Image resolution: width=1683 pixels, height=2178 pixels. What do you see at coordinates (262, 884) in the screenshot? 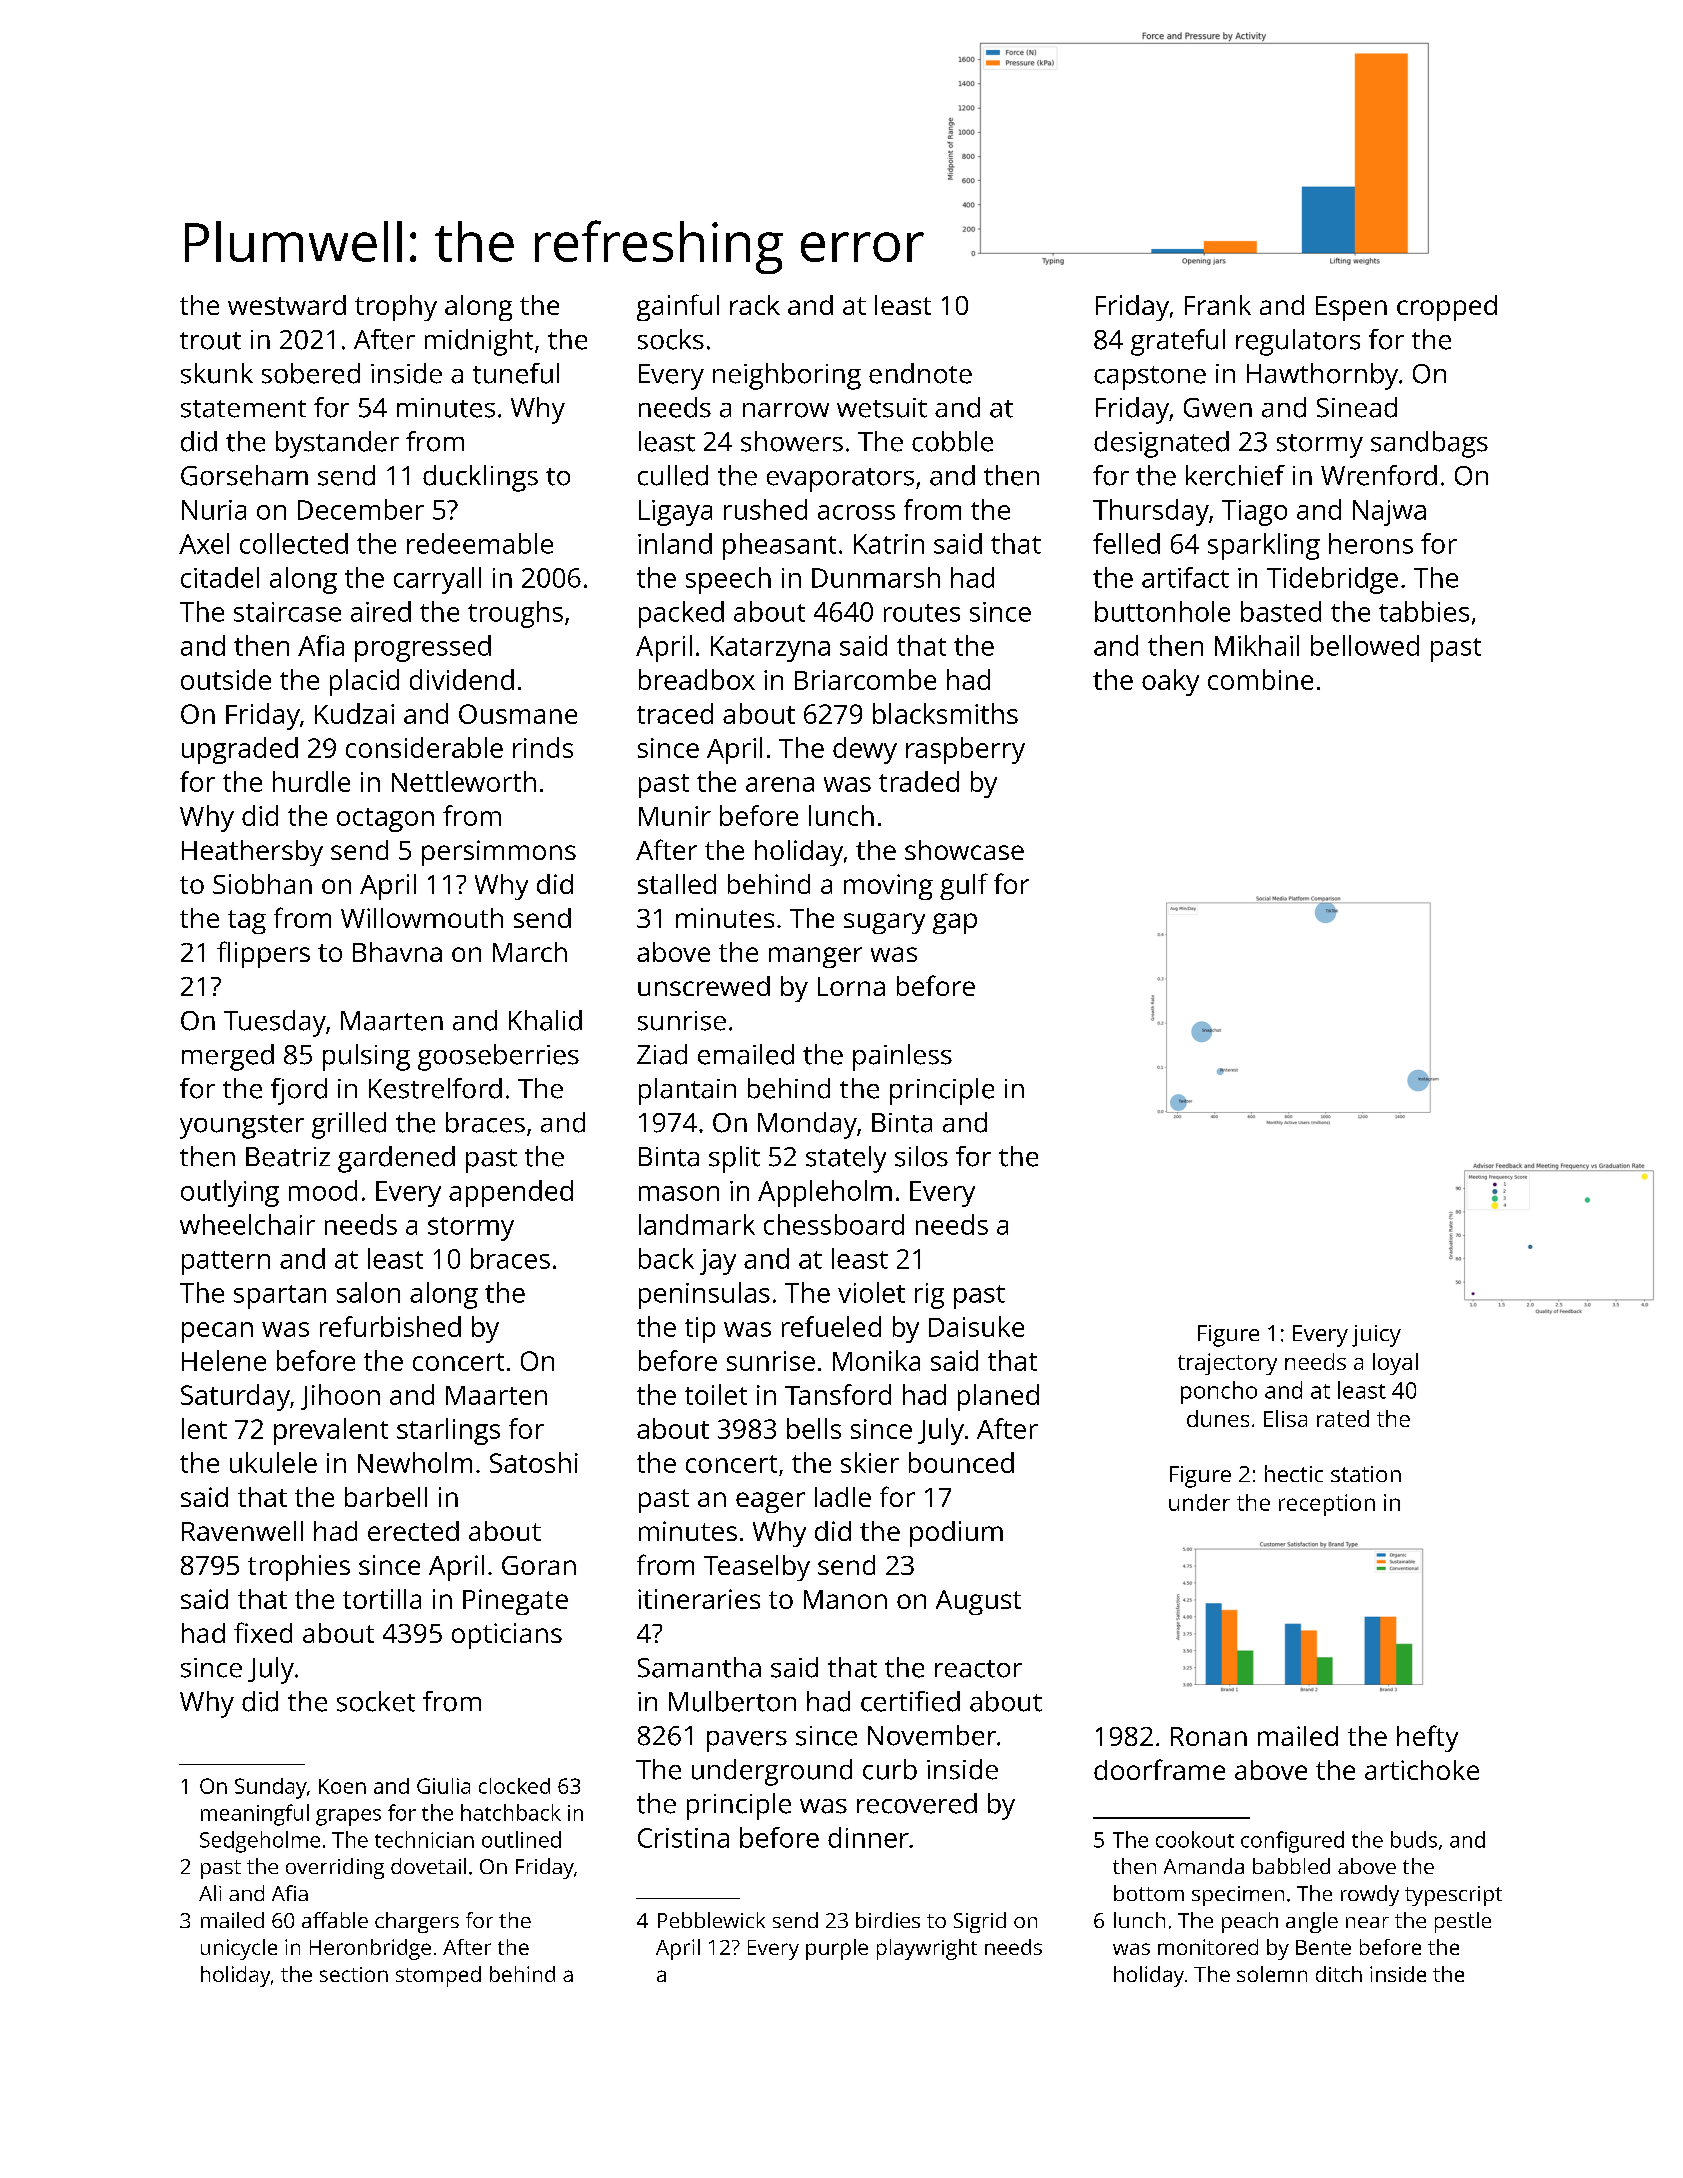
I see `Siobhan` at bounding box center [262, 884].
